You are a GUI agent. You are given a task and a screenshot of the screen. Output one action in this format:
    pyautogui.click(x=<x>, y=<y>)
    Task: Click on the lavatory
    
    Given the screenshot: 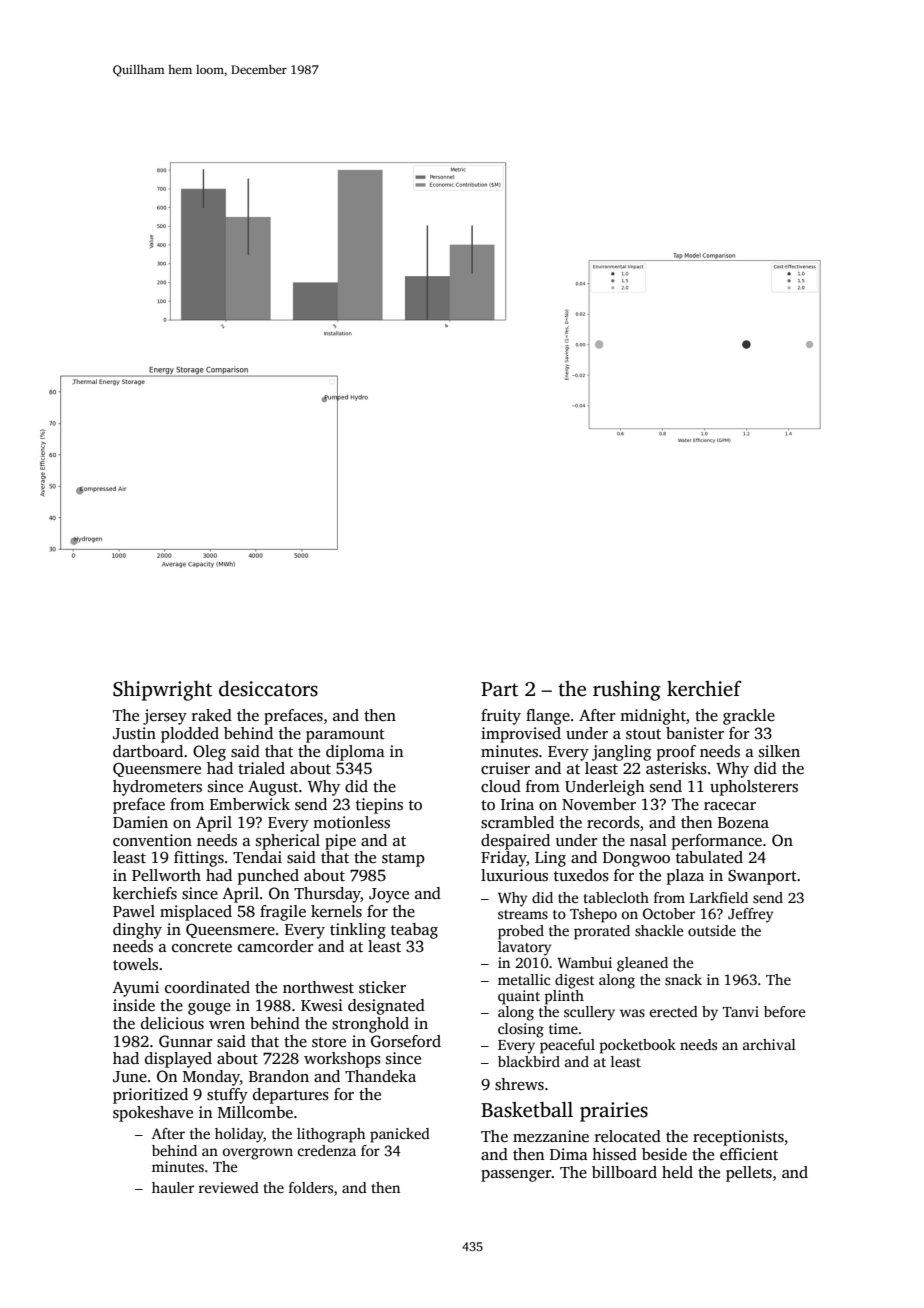 What is the action you would take?
    pyautogui.click(x=524, y=948)
